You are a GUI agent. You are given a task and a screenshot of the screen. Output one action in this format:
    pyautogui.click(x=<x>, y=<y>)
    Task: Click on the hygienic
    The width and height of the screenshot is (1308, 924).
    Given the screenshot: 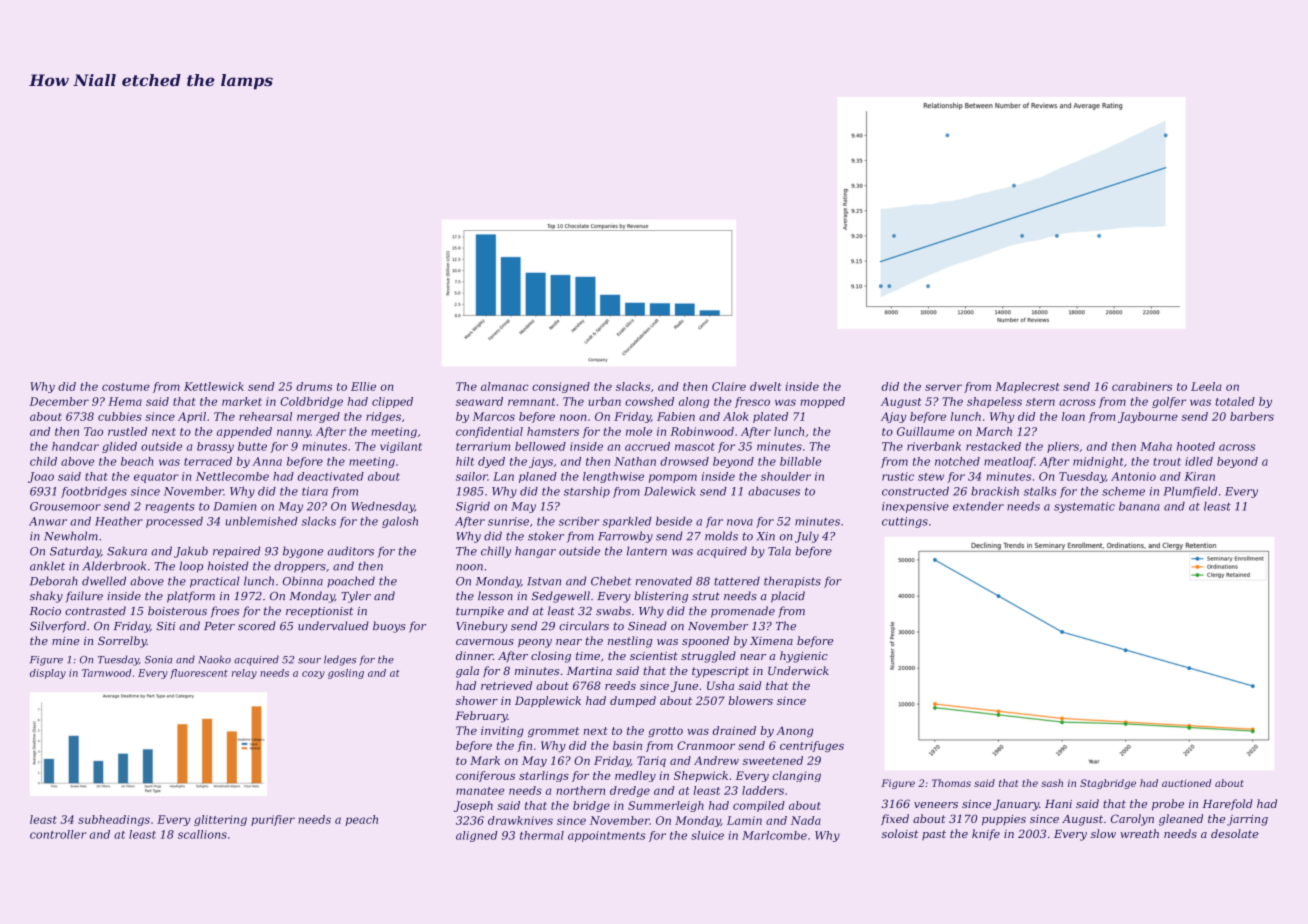 What is the action you would take?
    pyautogui.click(x=804, y=657)
